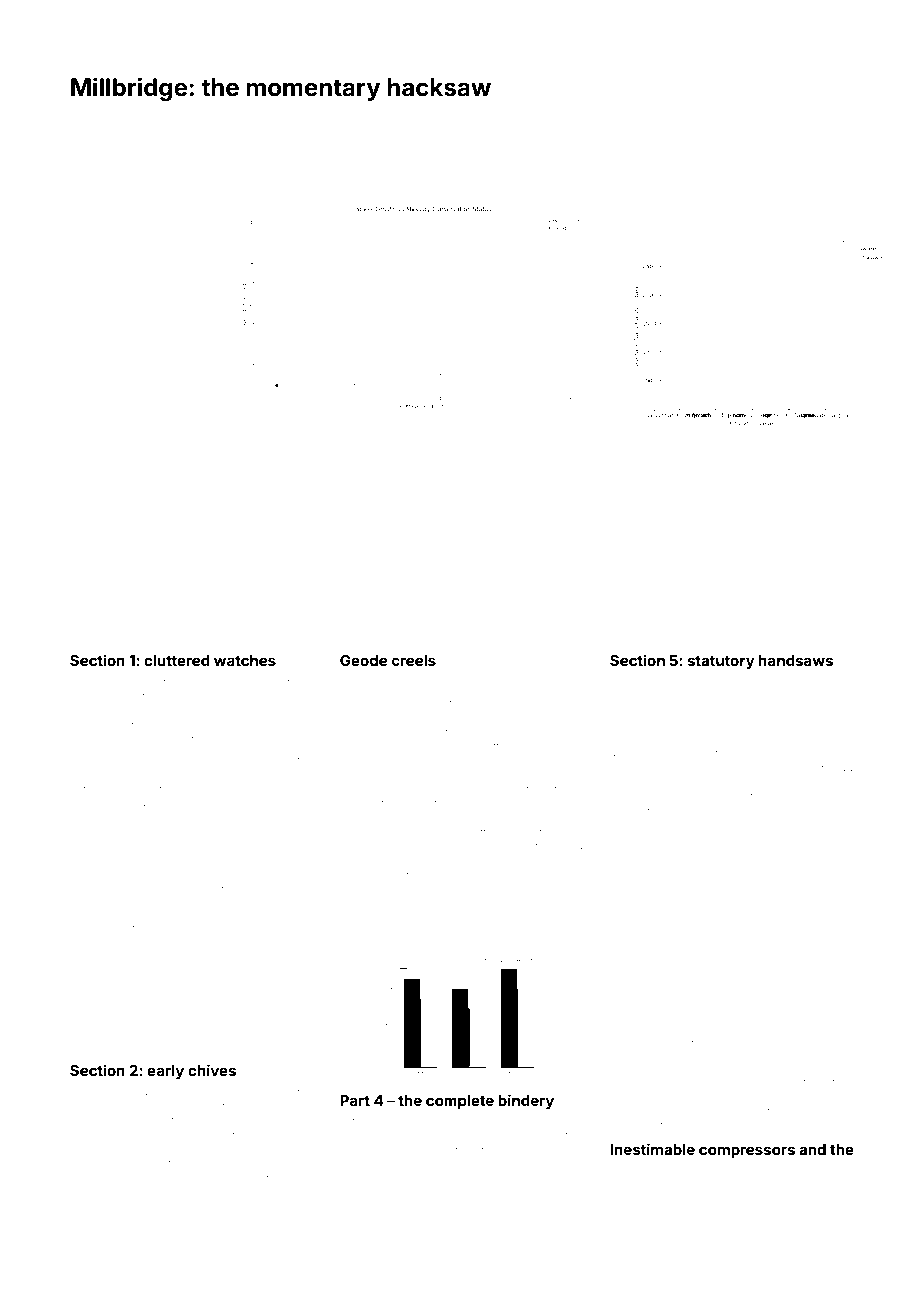 The height and width of the screenshot is (1308, 924). Describe the element at coordinates (89, 698) in the screenshot. I see `expired` at that location.
